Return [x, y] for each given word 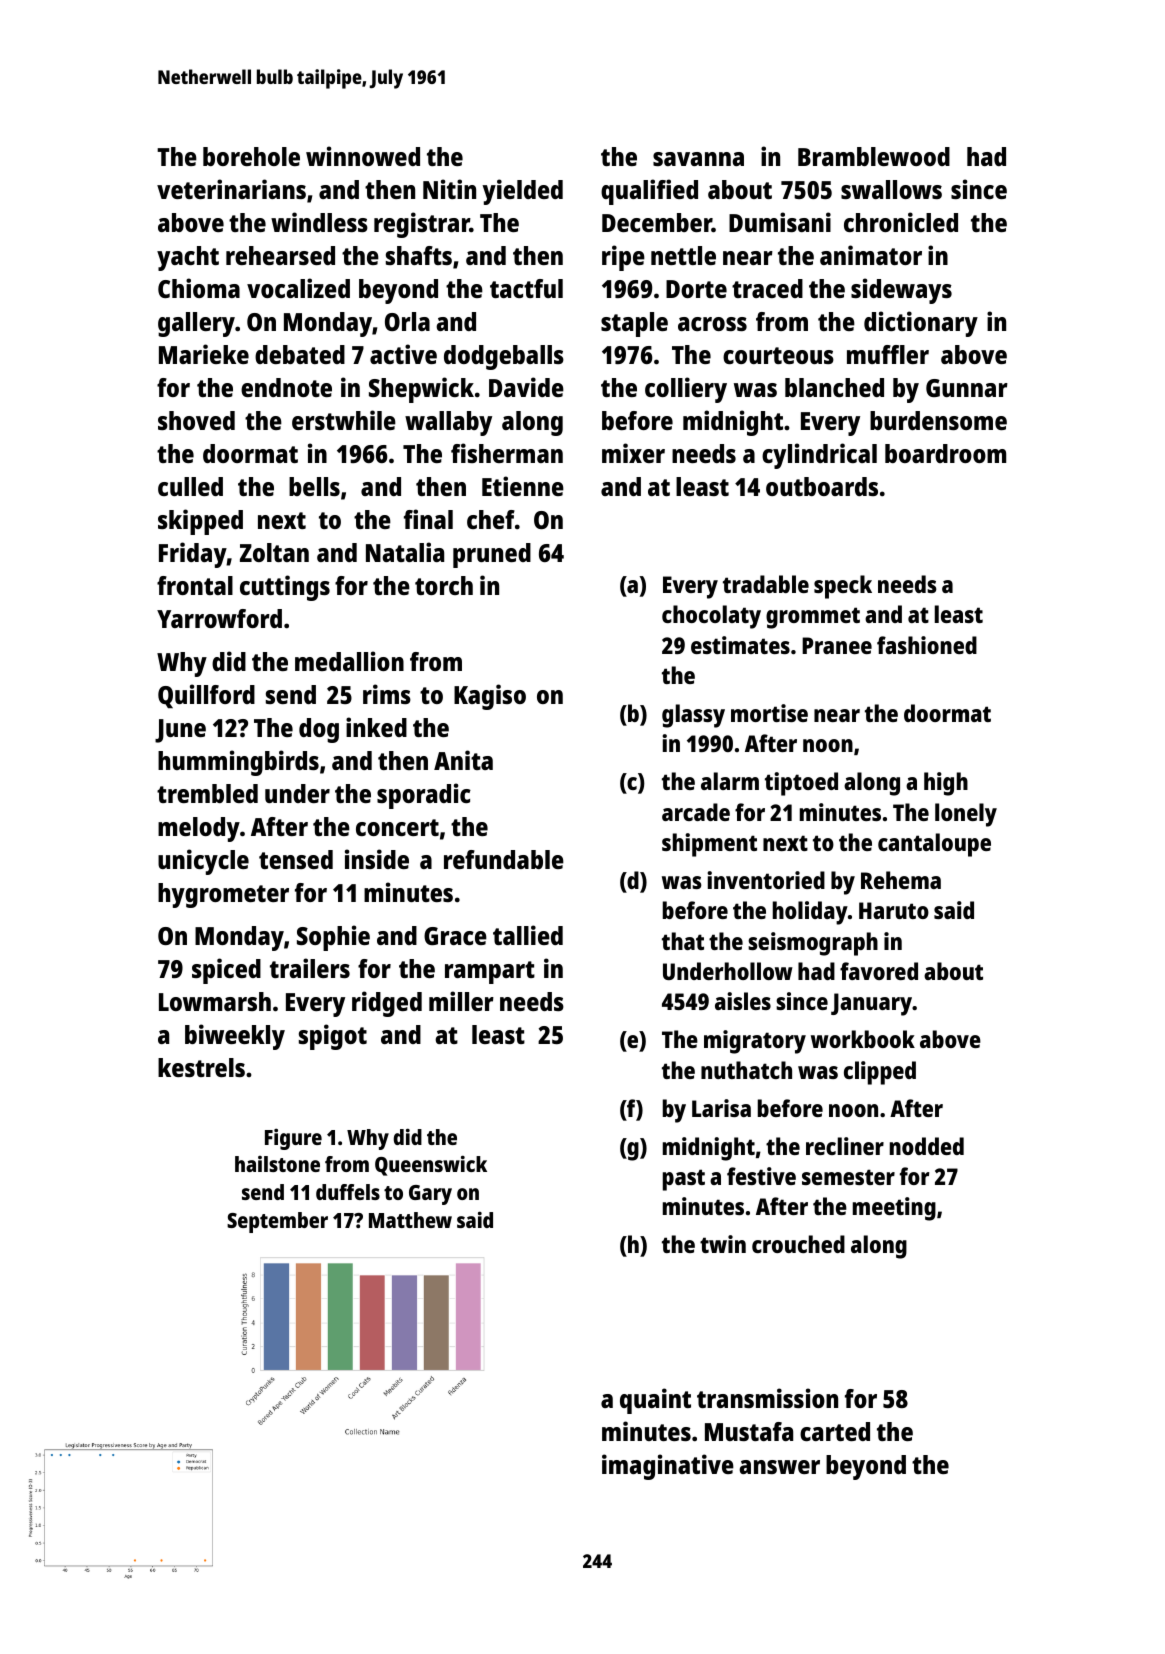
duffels [348, 1192]
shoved [196, 420]
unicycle [203, 862]
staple [634, 324]
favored [879, 971]
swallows [891, 189]
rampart [490, 972]
